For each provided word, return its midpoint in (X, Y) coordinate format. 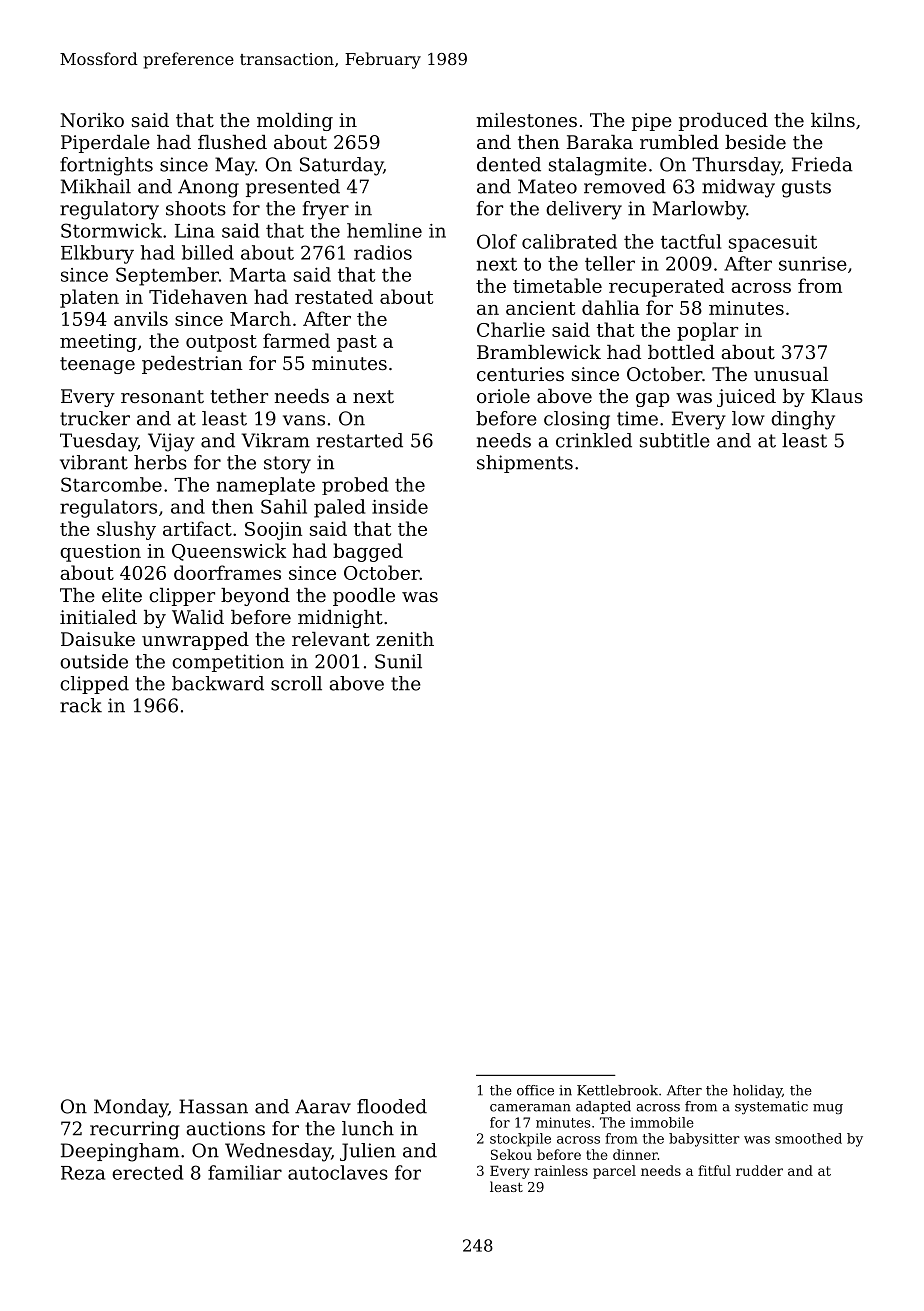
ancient (540, 308)
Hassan (213, 1106)
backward (218, 683)
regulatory (109, 210)
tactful (691, 241)
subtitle (675, 440)
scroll (296, 683)
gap (653, 400)
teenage (97, 365)
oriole (503, 396)
